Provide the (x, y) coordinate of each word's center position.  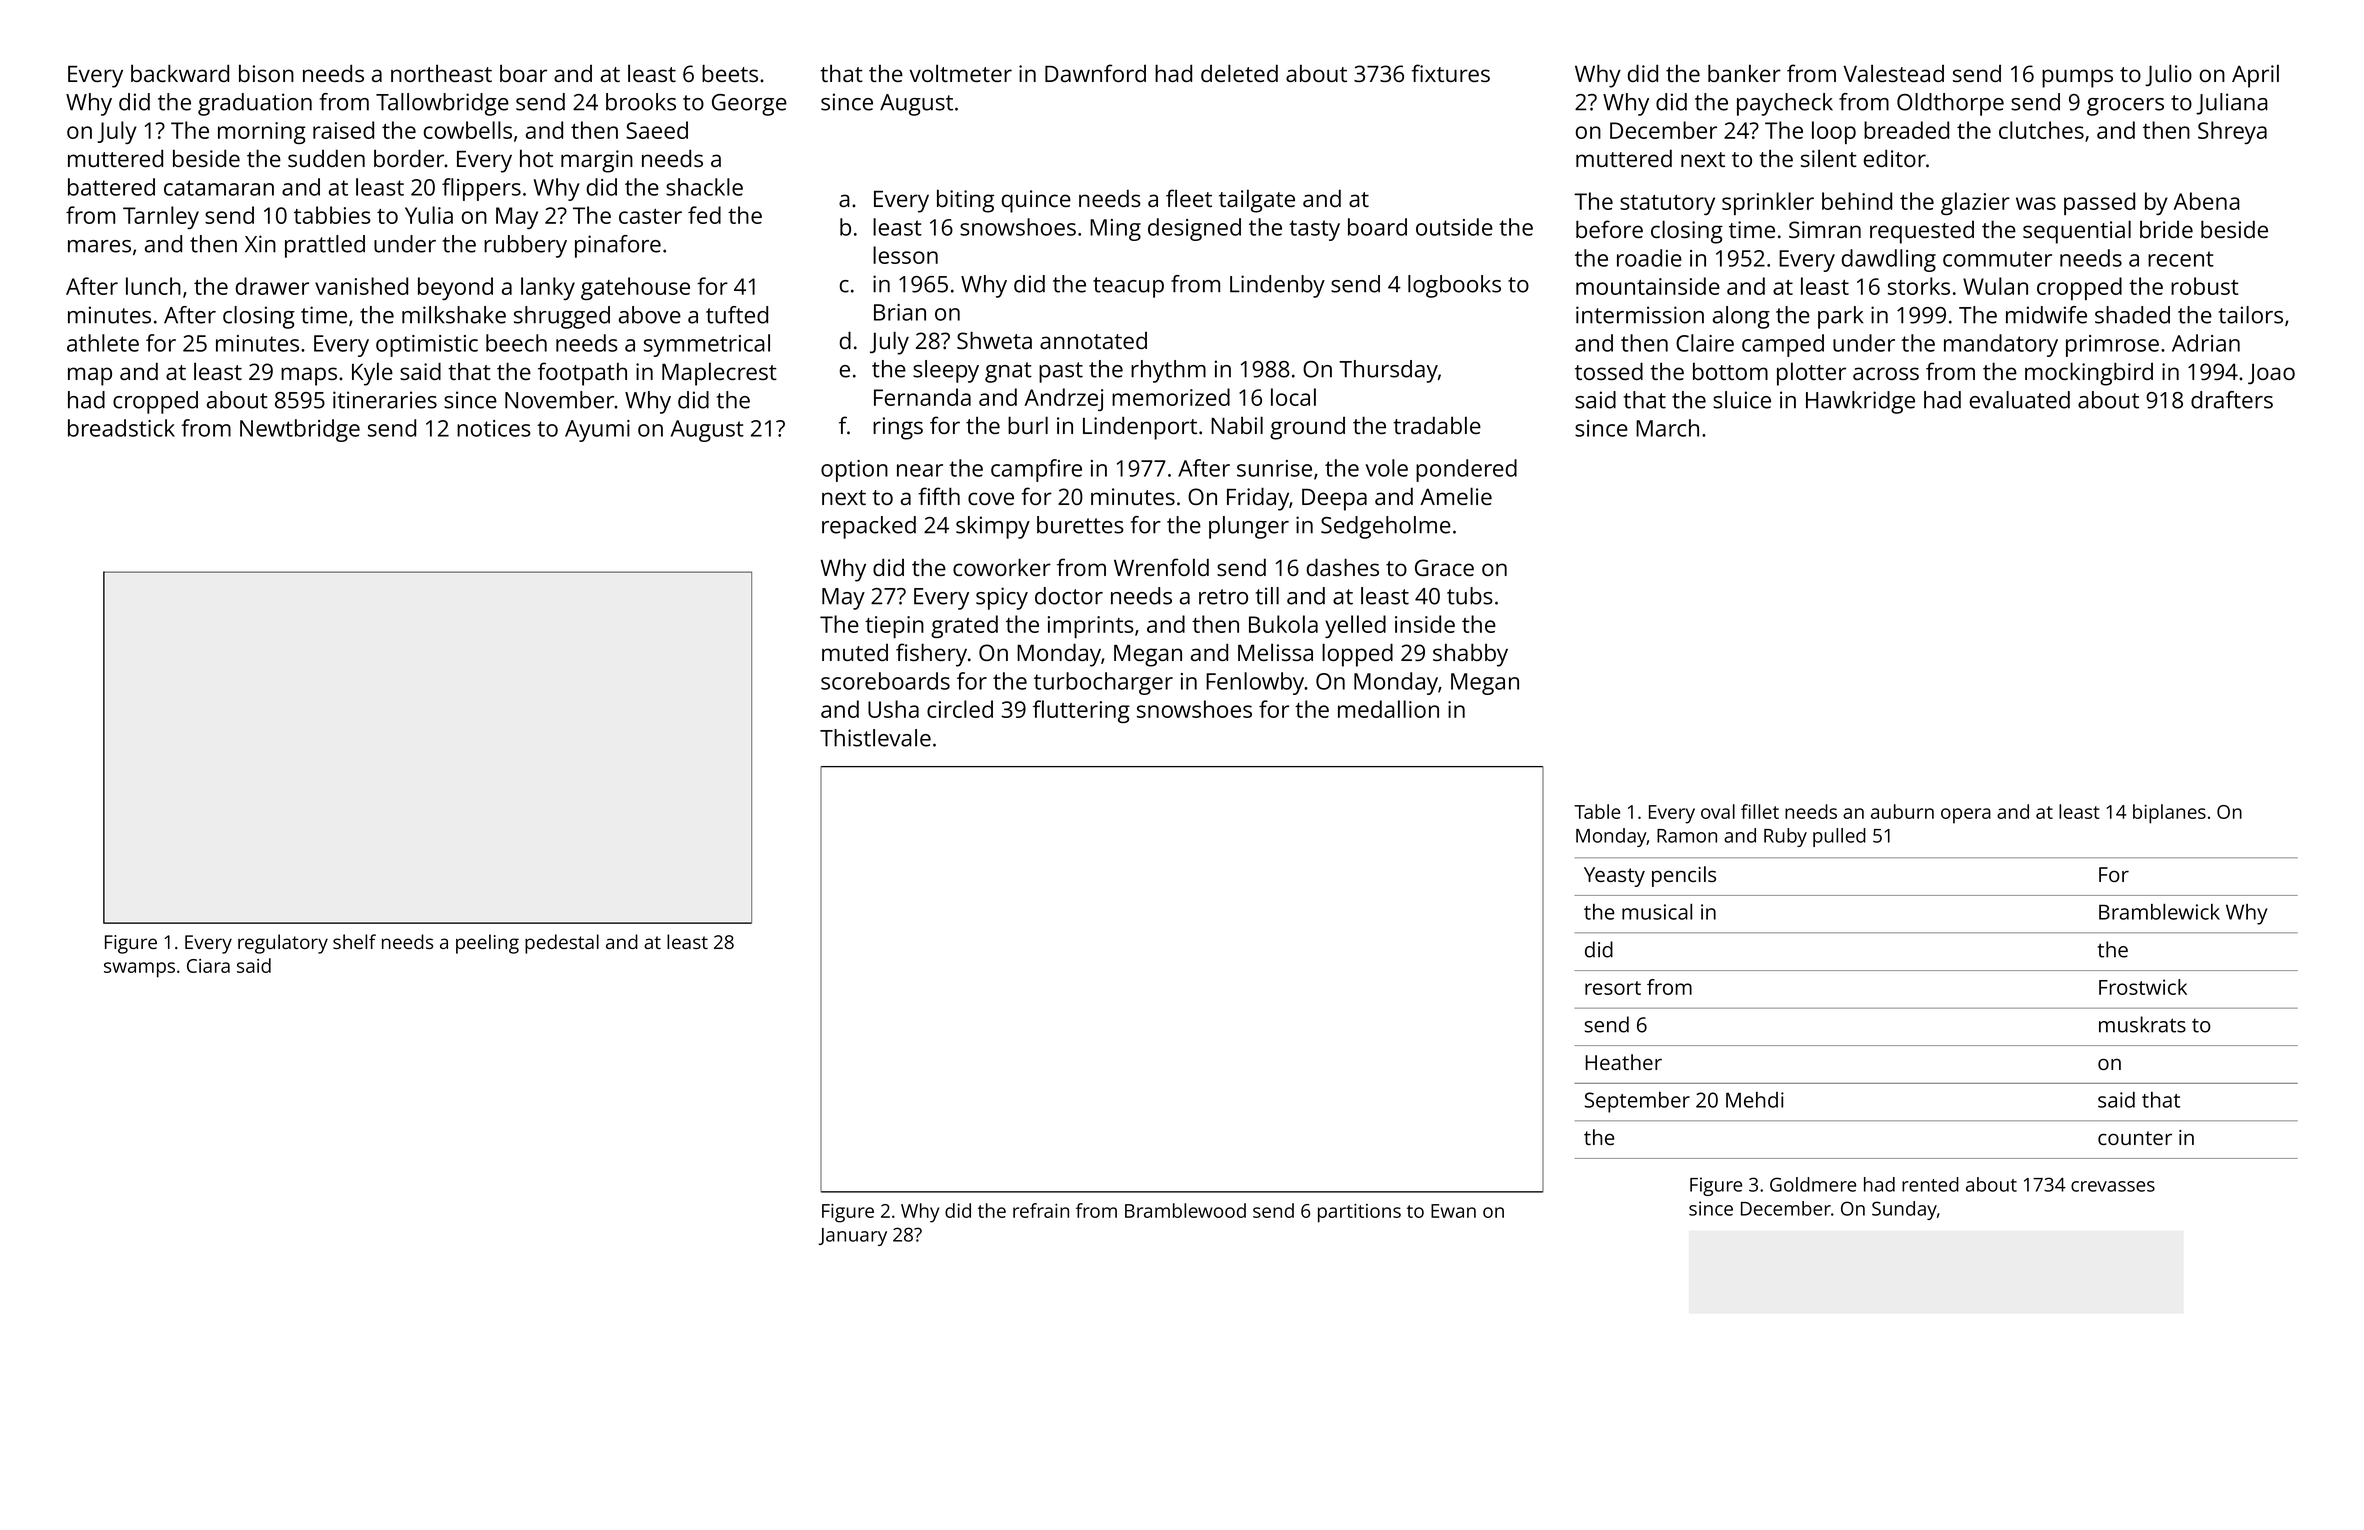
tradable (1437, 425)
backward (180, 73)
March (1667, 428)
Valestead (1893, 73)
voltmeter (960, 73)
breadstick (121, 428)
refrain (1041, 1210)
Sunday (1904, 1210)
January (852, 1237)
